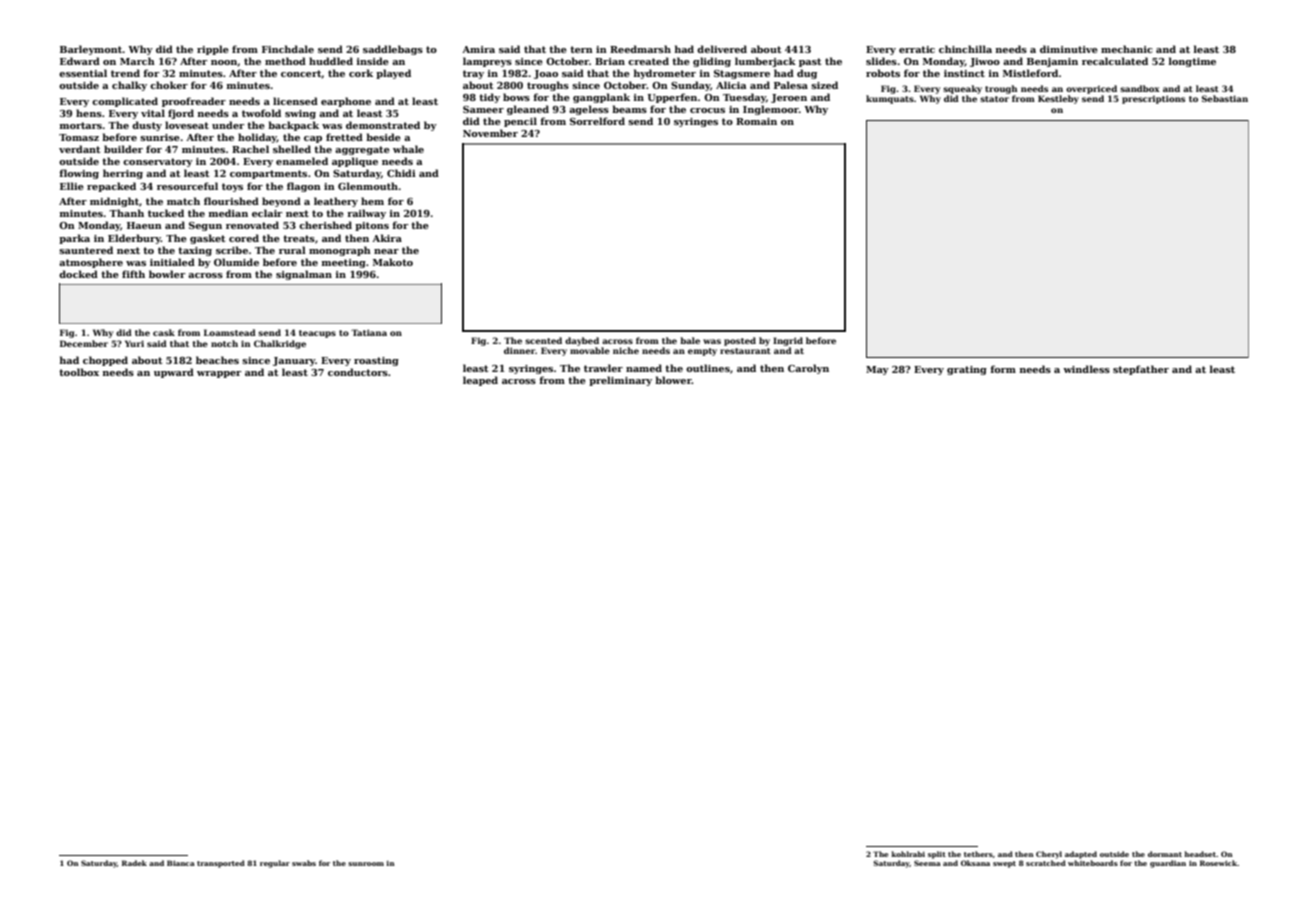 Image resolution: width=1308 pixels, height=924 pixels. I want to click on scented, so click(543, 340).
